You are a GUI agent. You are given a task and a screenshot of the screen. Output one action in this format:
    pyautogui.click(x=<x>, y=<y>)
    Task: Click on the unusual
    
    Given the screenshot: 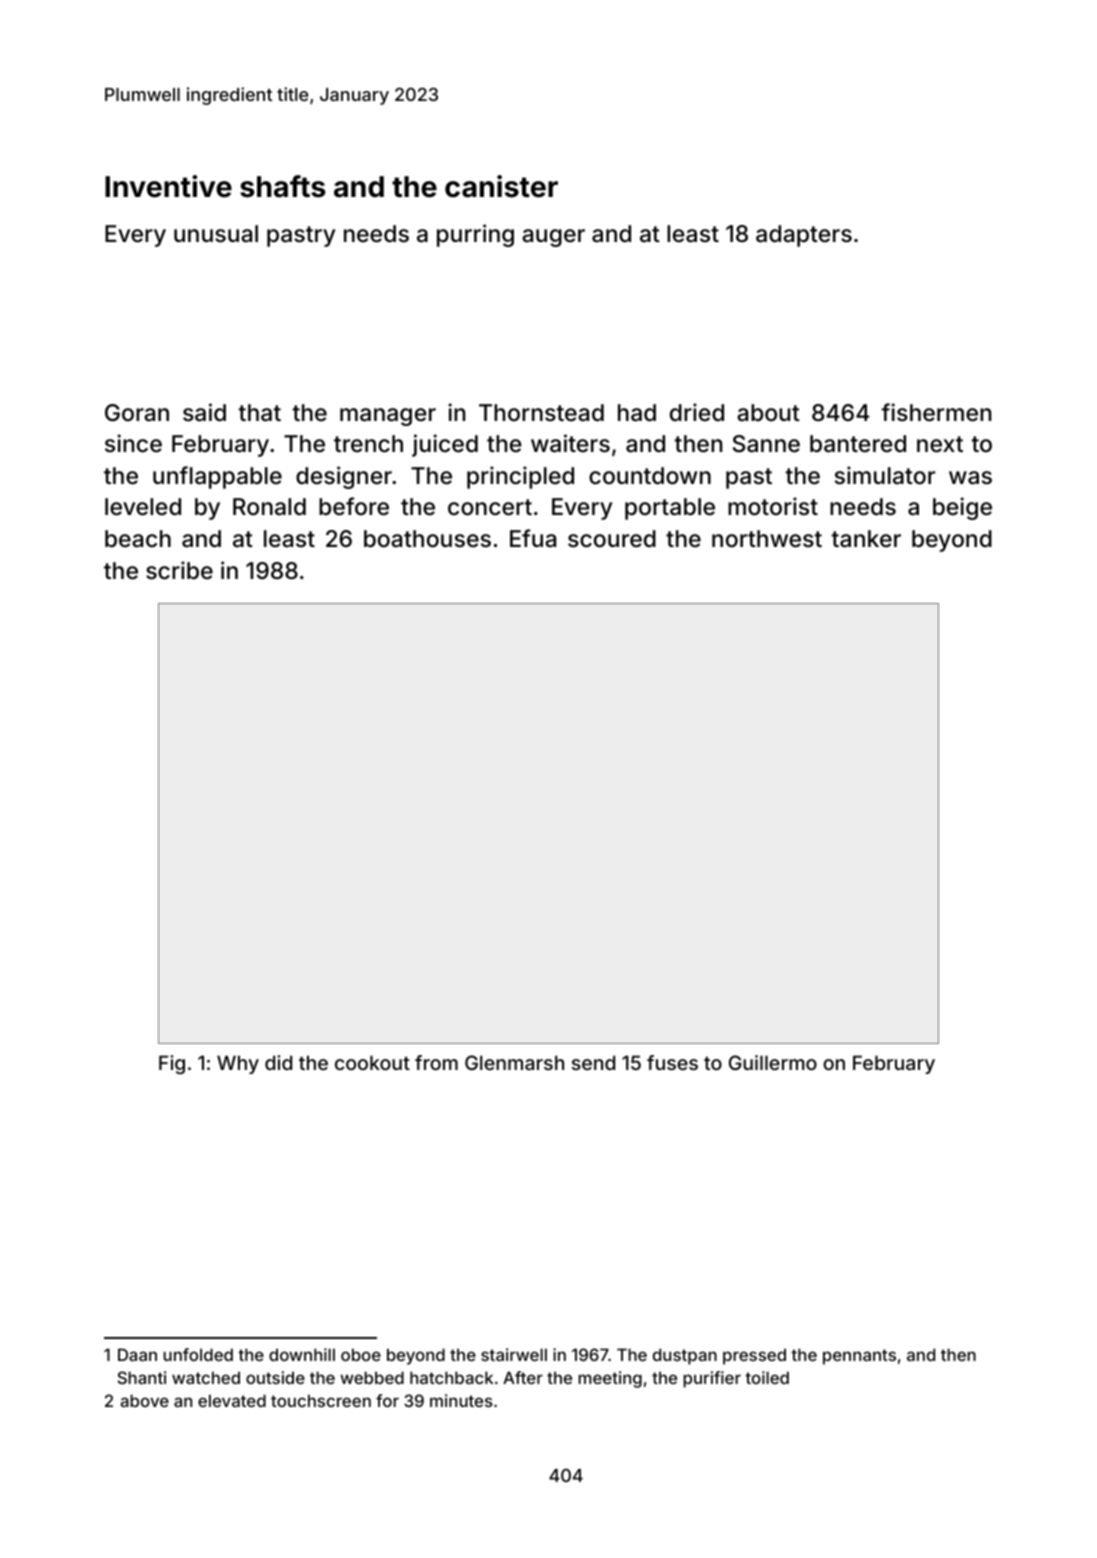 What is the action you would take?
    pyautogui.click(x=216, y=234)
